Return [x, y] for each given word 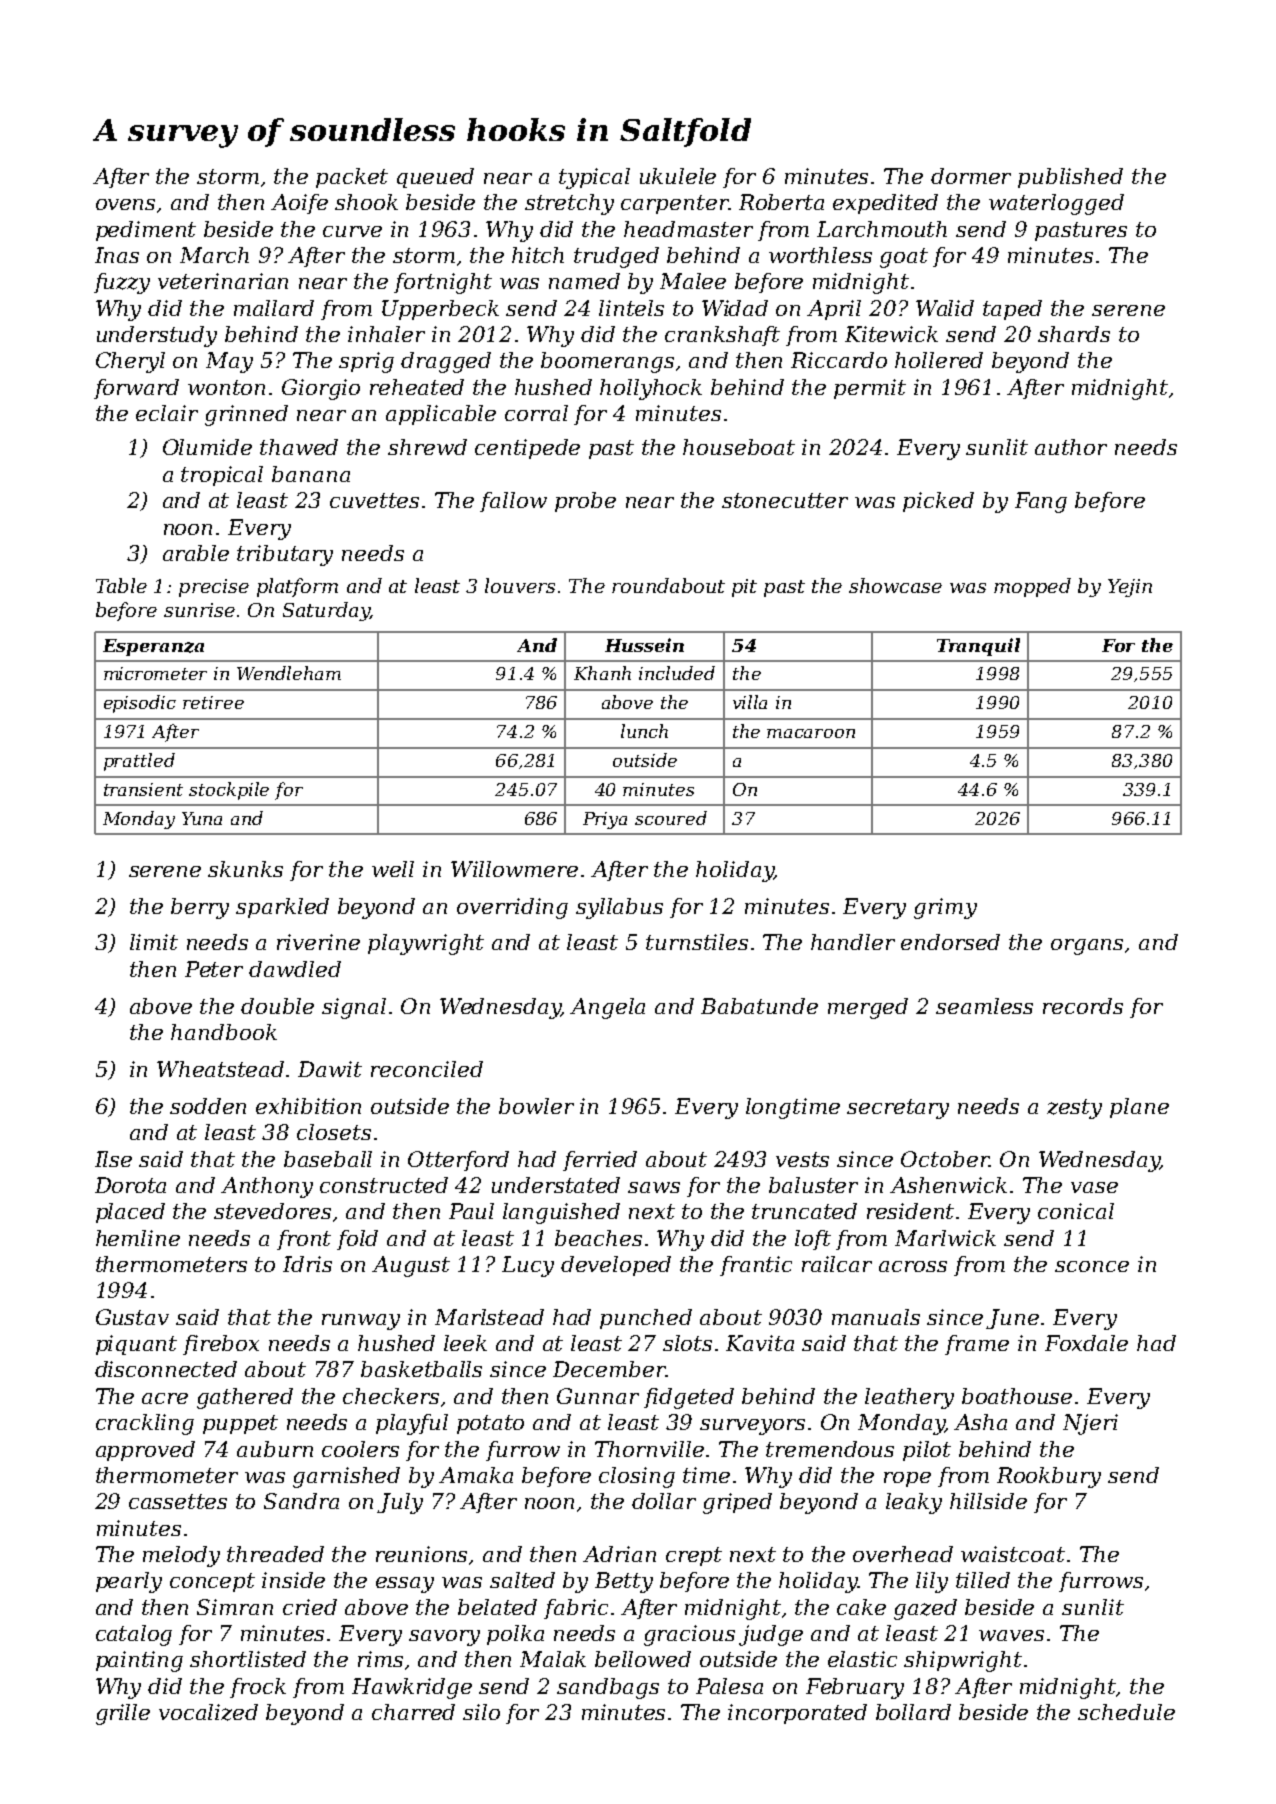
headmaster [688, 229]
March [214, 255]
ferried [600, 1161]
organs [1087, 947]
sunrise [199, 610]
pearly [129, 1582]
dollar [664, 1501]
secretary [898, 1109]
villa [750, 702]
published [1070, 178]
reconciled [427, 1069]
